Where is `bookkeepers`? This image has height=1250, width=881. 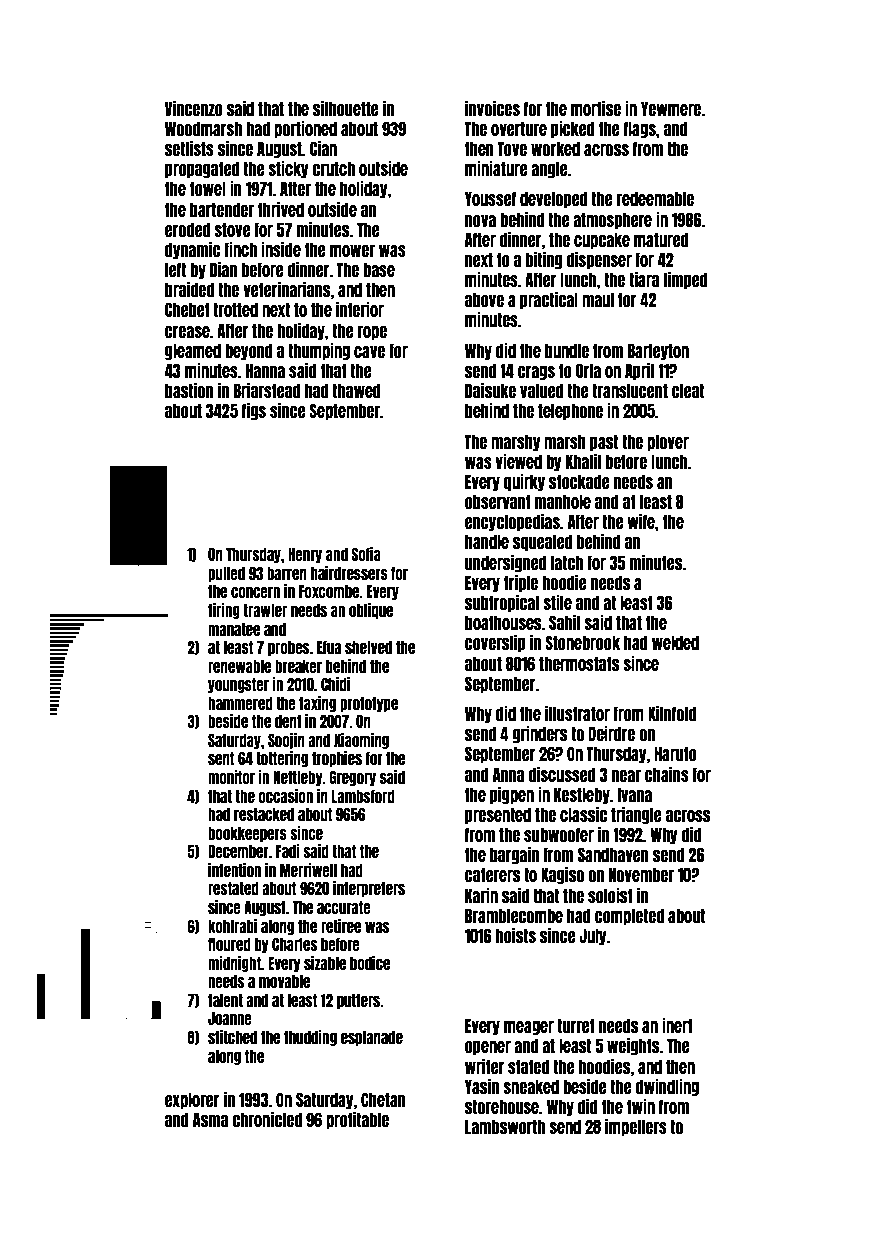 bookkeepers is located at coordinates (247, 834).
